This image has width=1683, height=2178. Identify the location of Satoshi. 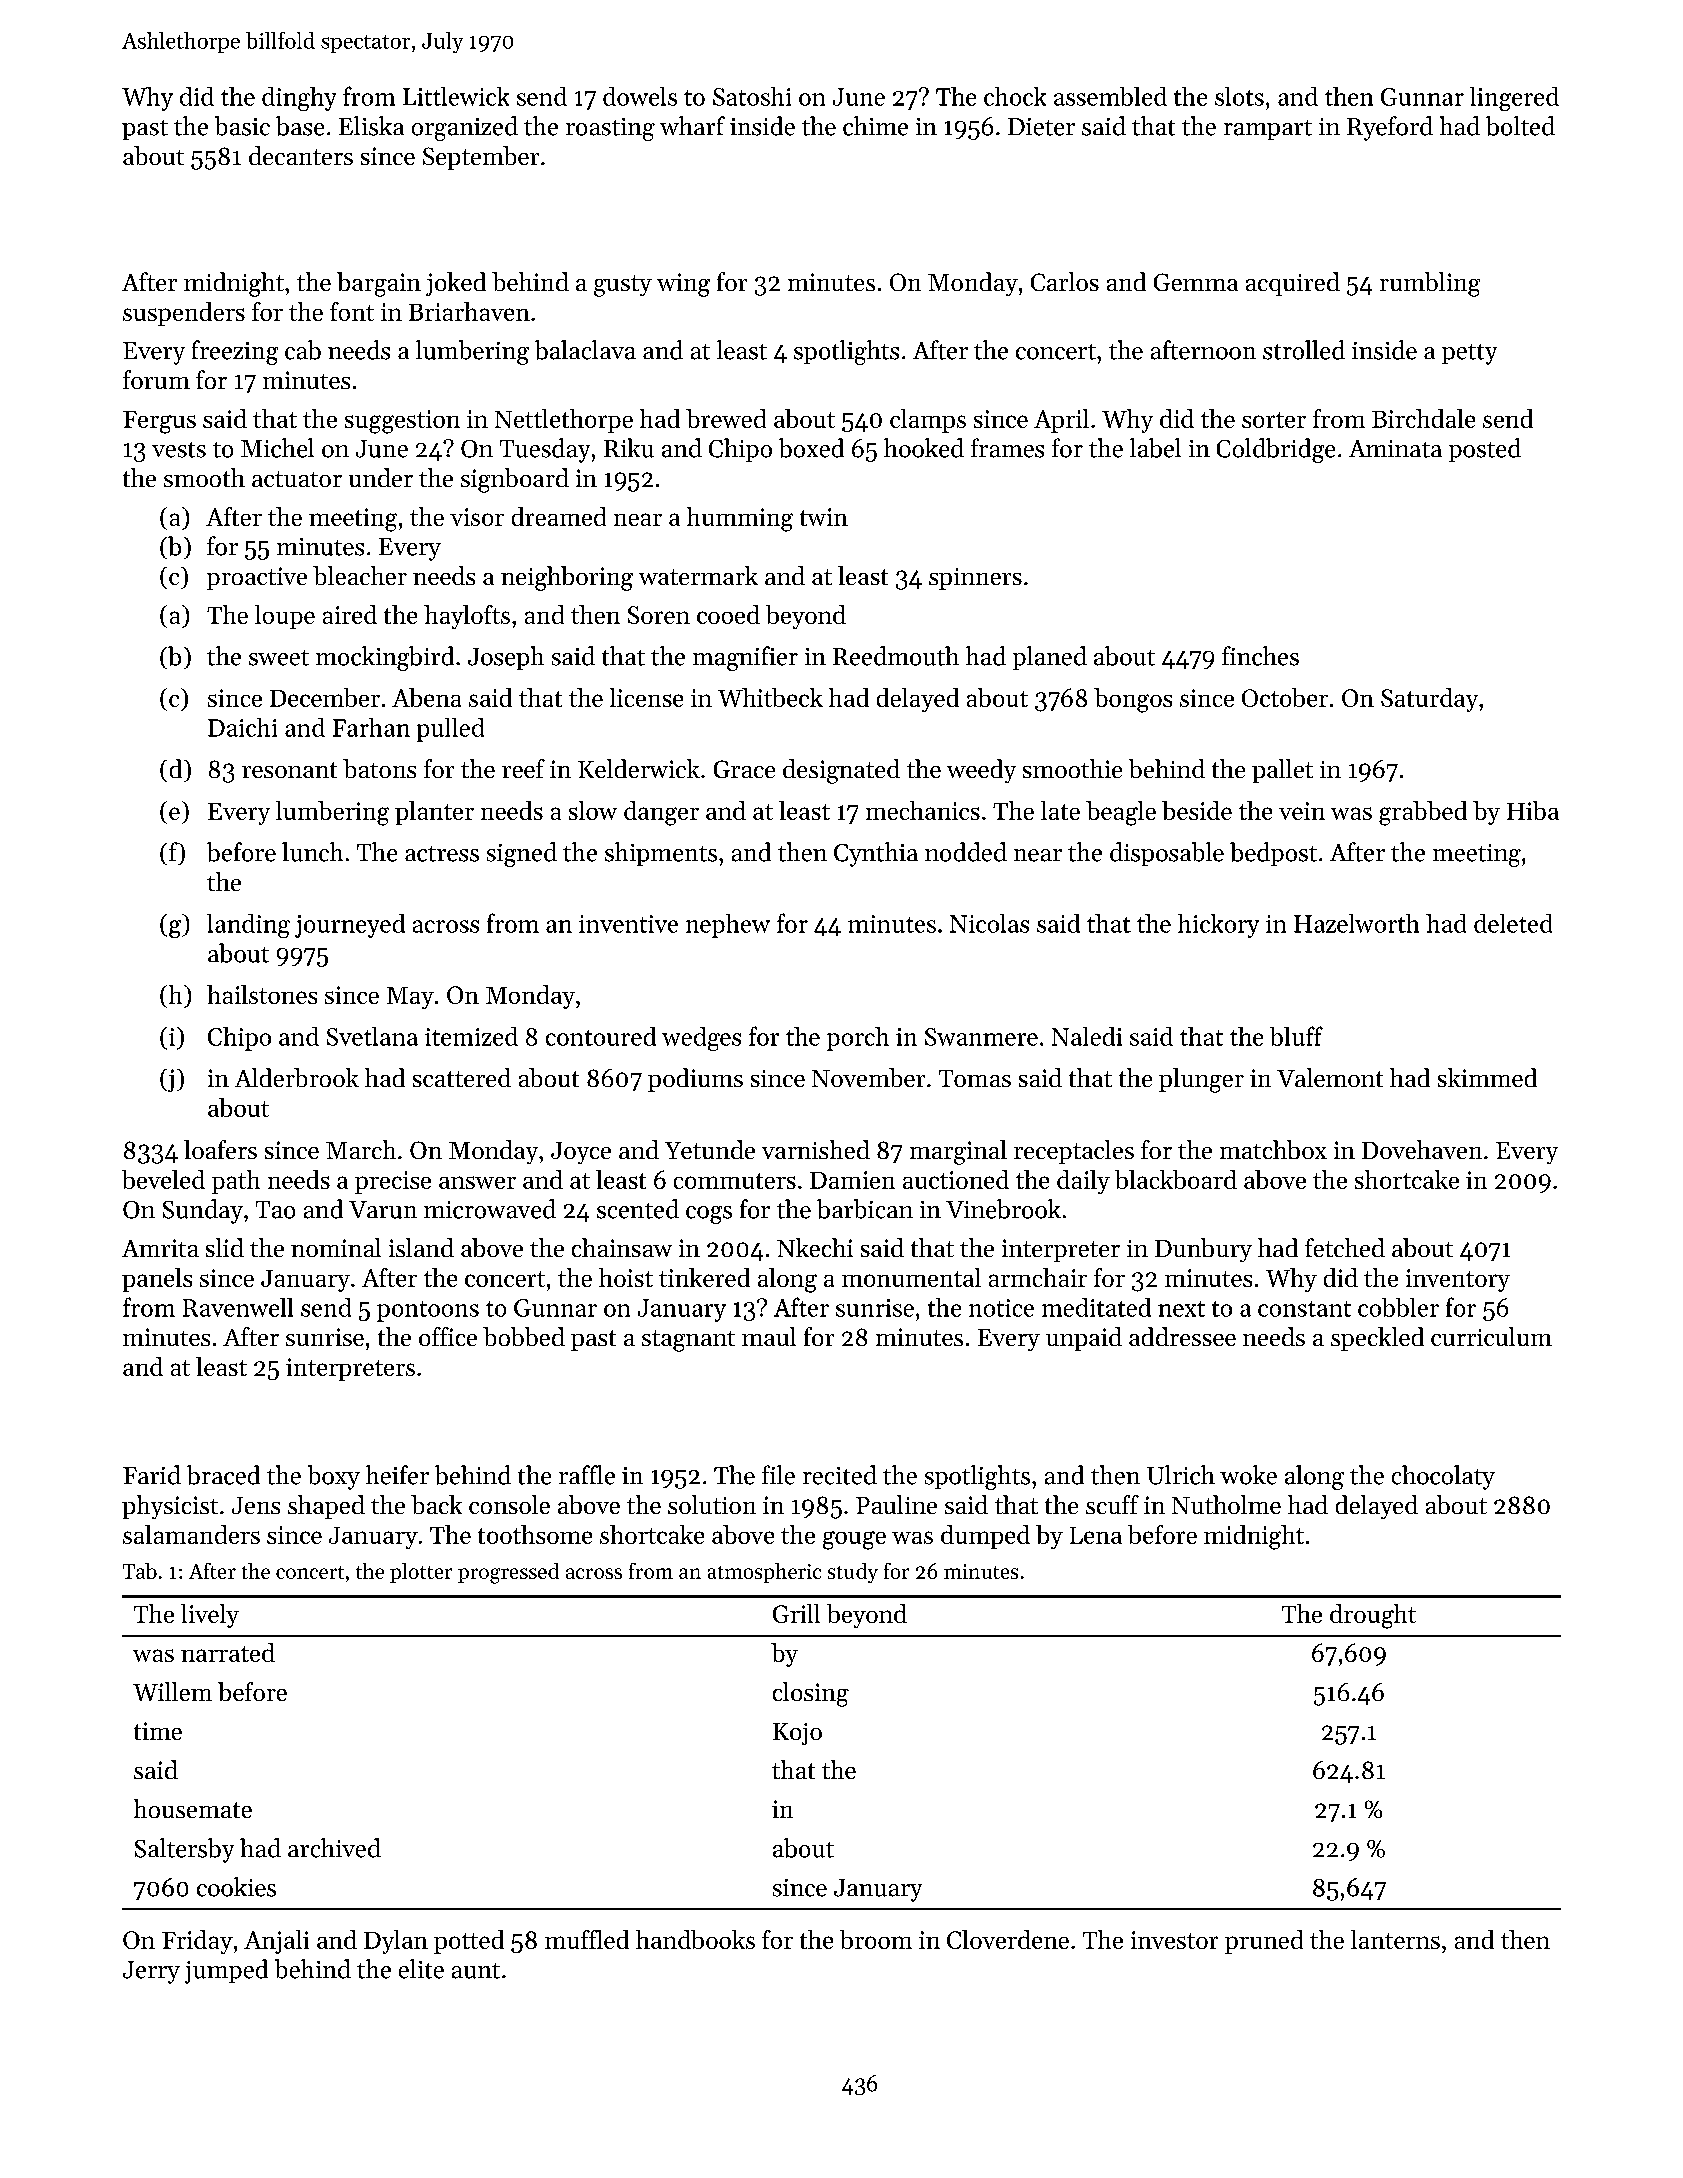
(752, 96).
